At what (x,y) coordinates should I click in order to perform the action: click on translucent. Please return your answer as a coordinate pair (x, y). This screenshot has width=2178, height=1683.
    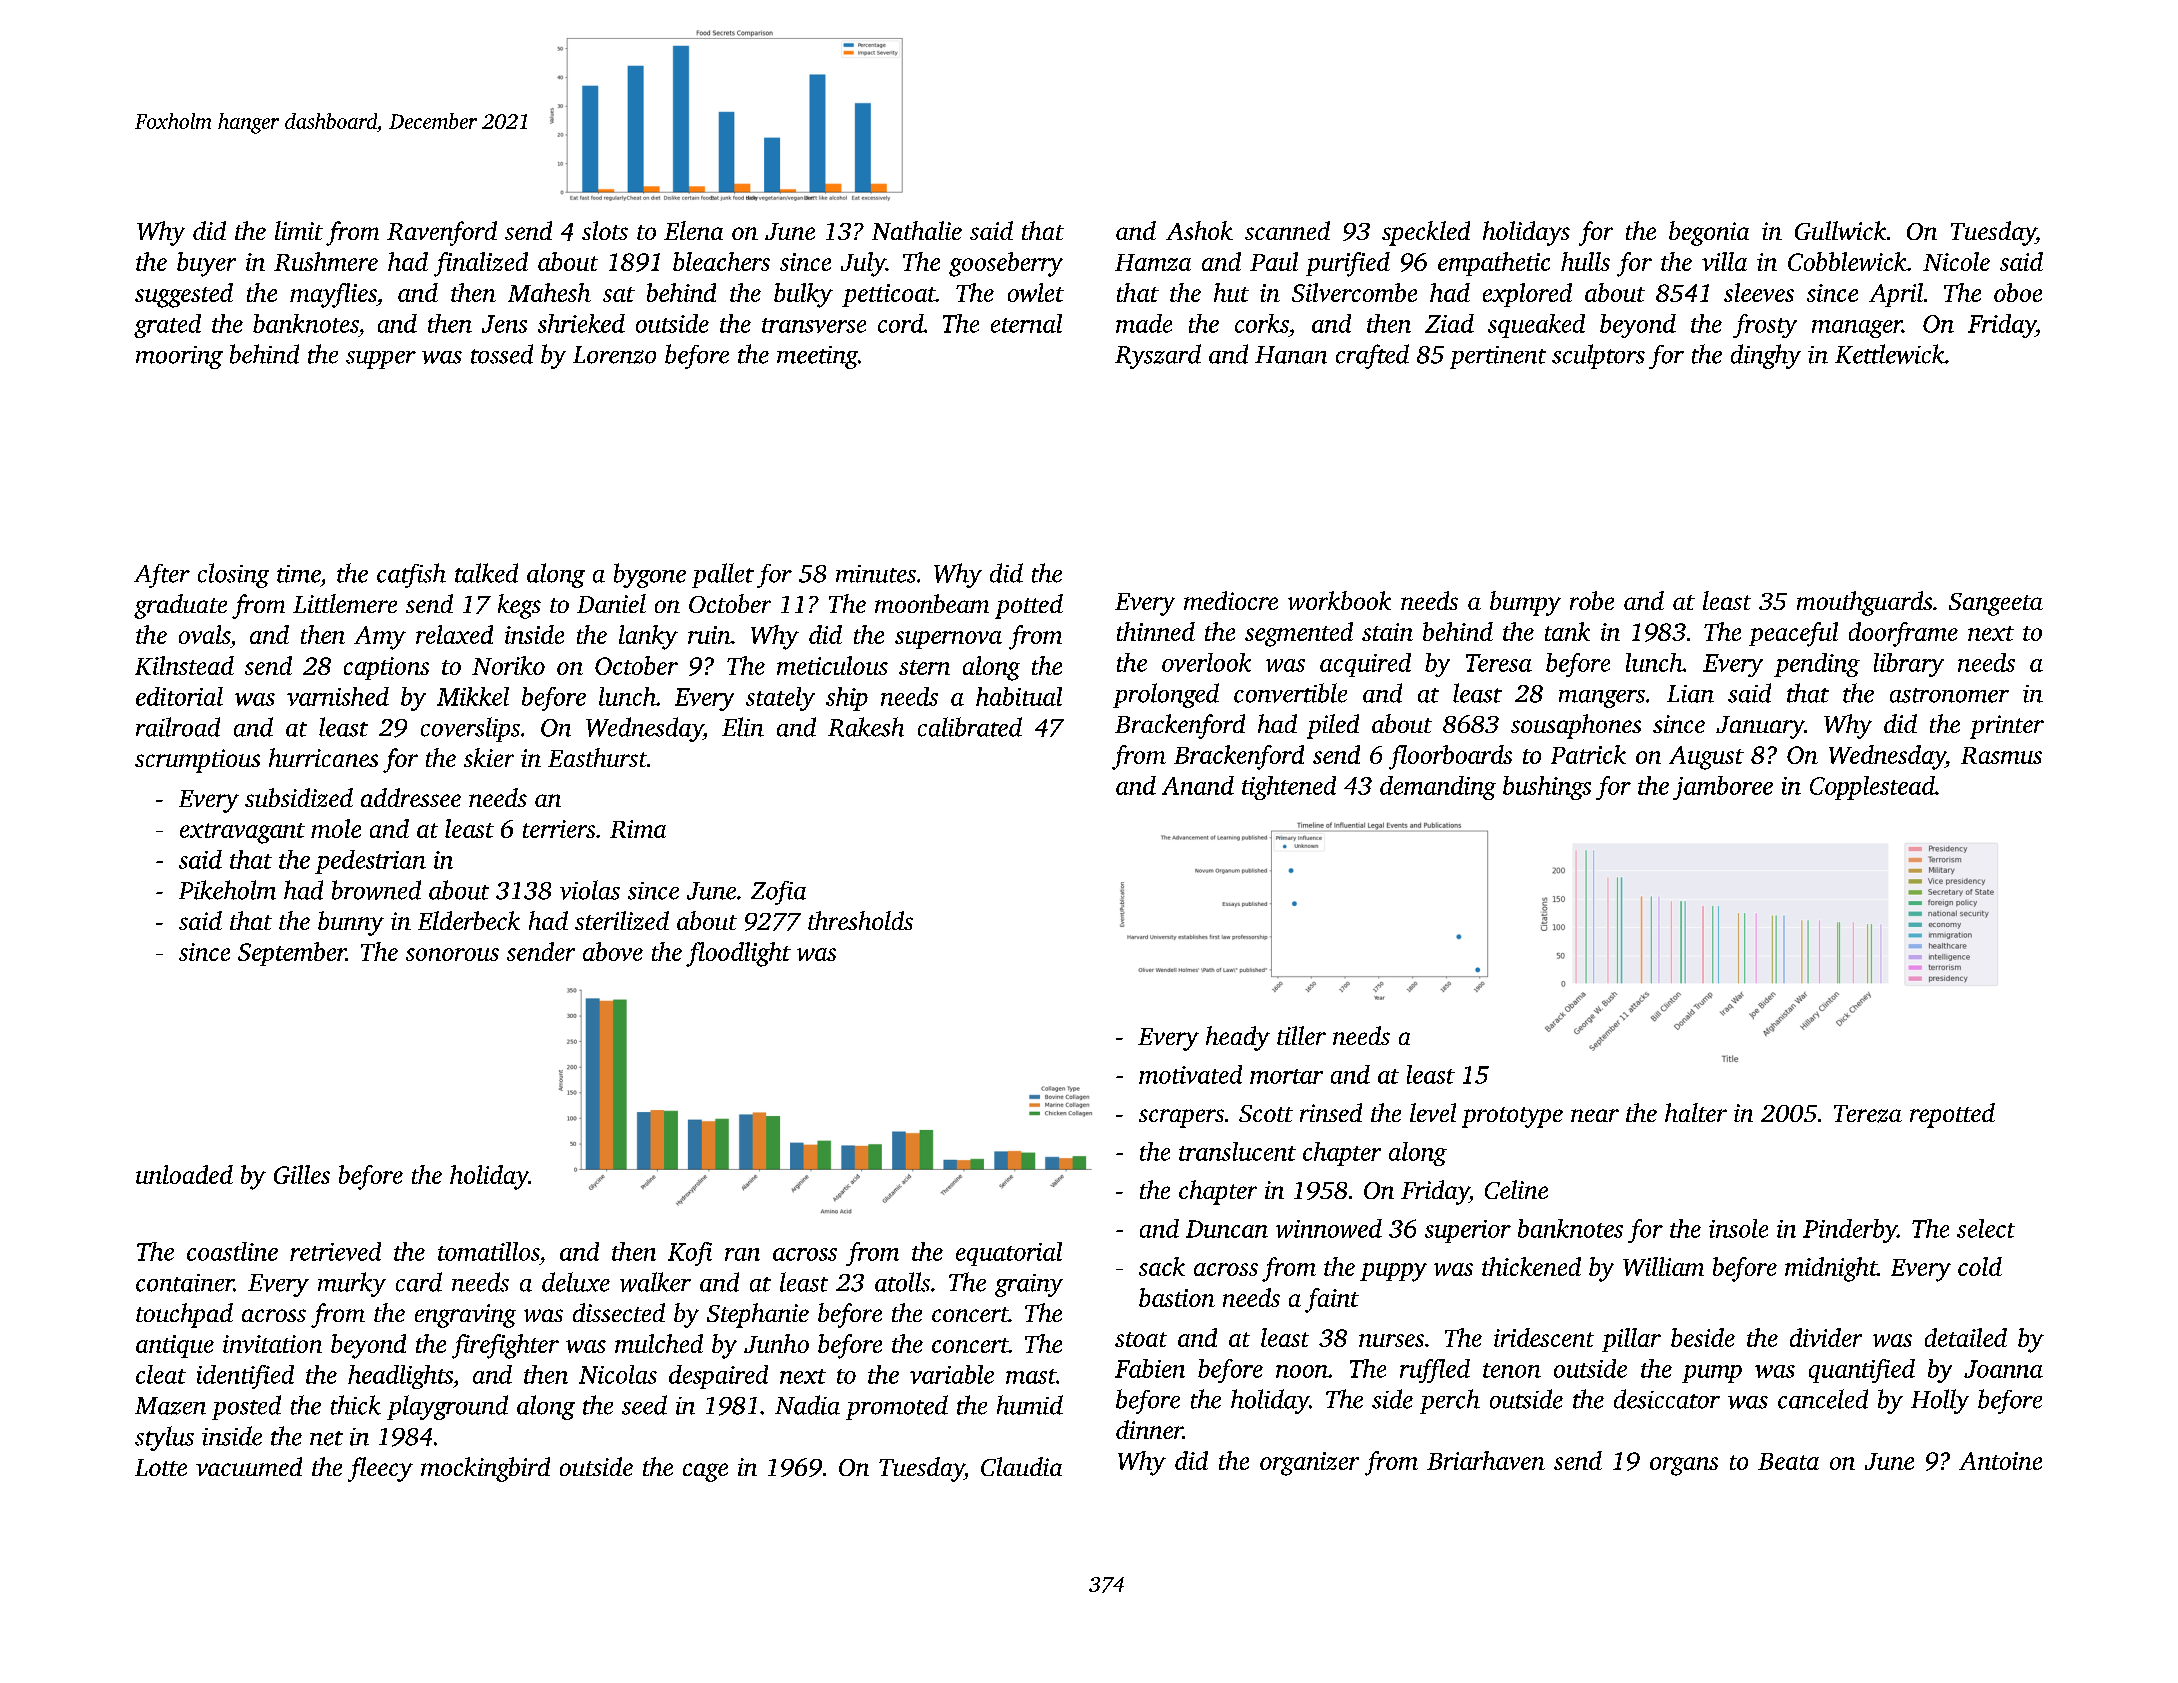
    Looking at the image, I should click on (1237, 1151).
